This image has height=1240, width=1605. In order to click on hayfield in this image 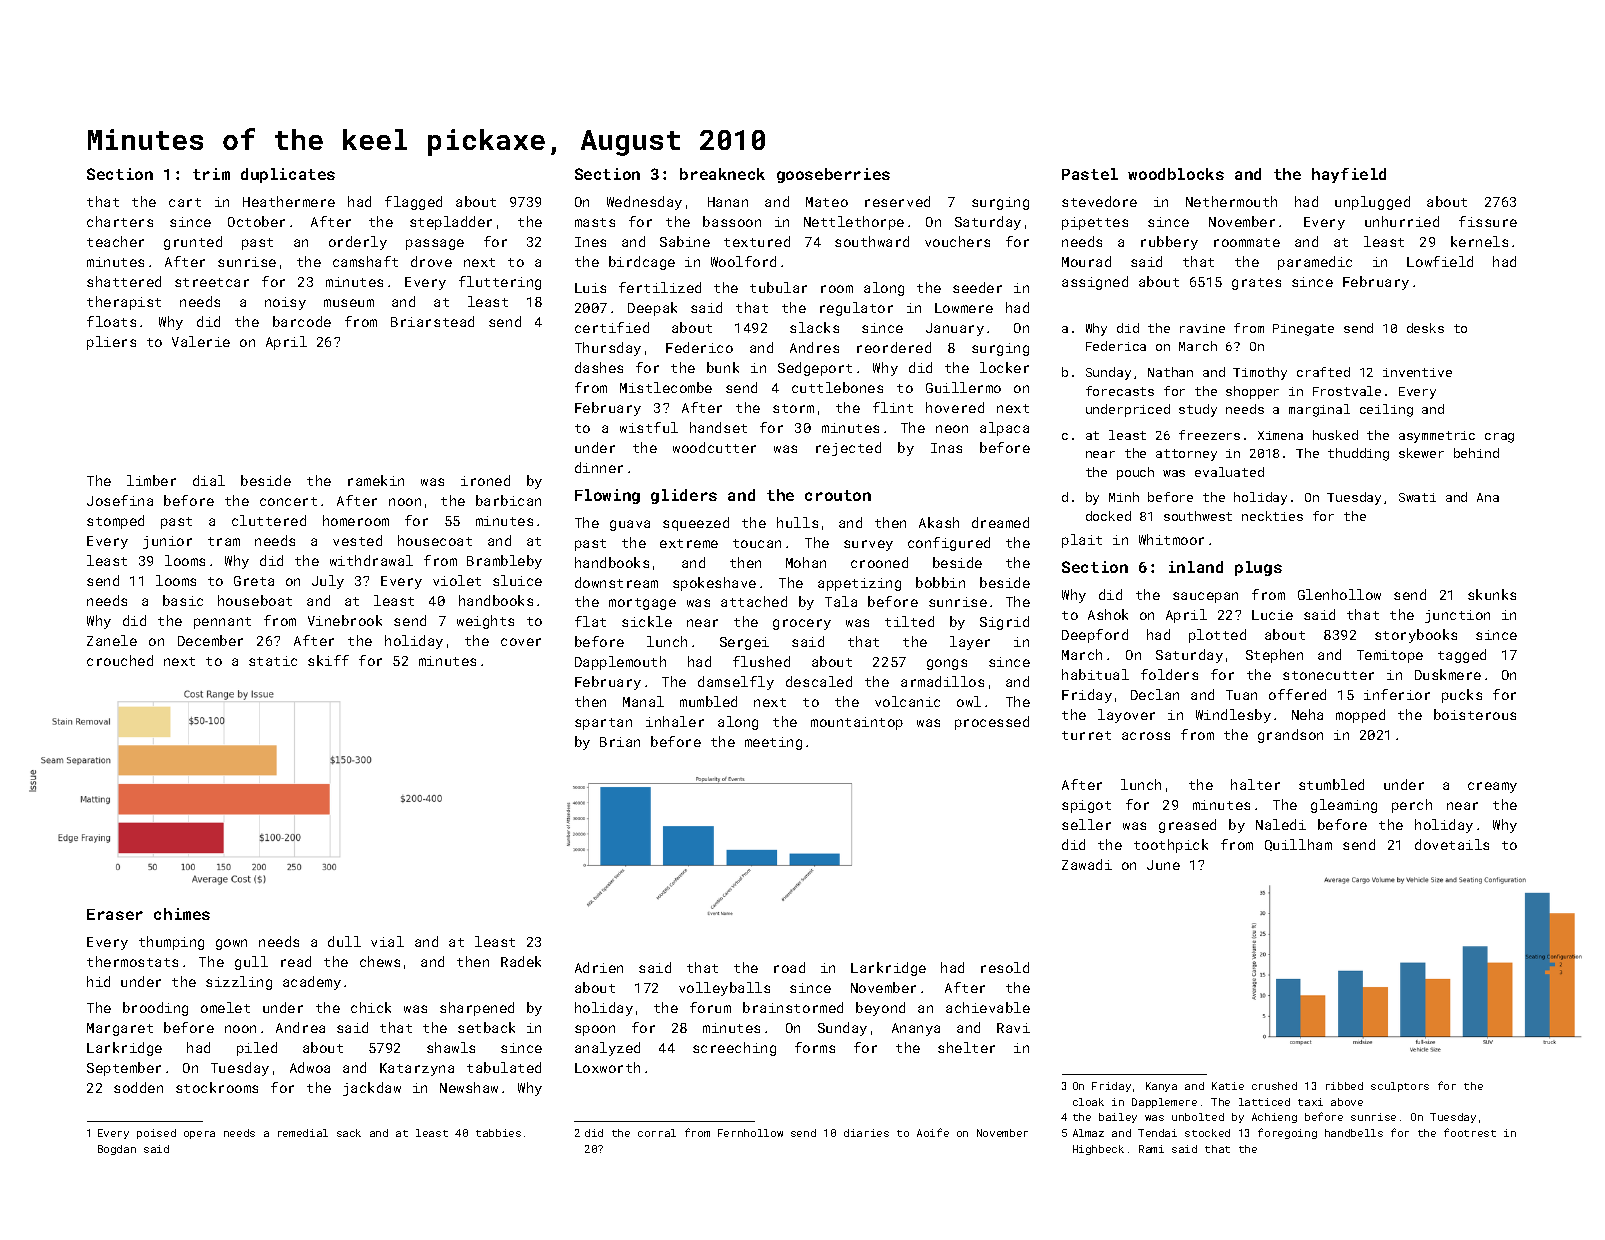, I will do `click(1349, 175)`.
